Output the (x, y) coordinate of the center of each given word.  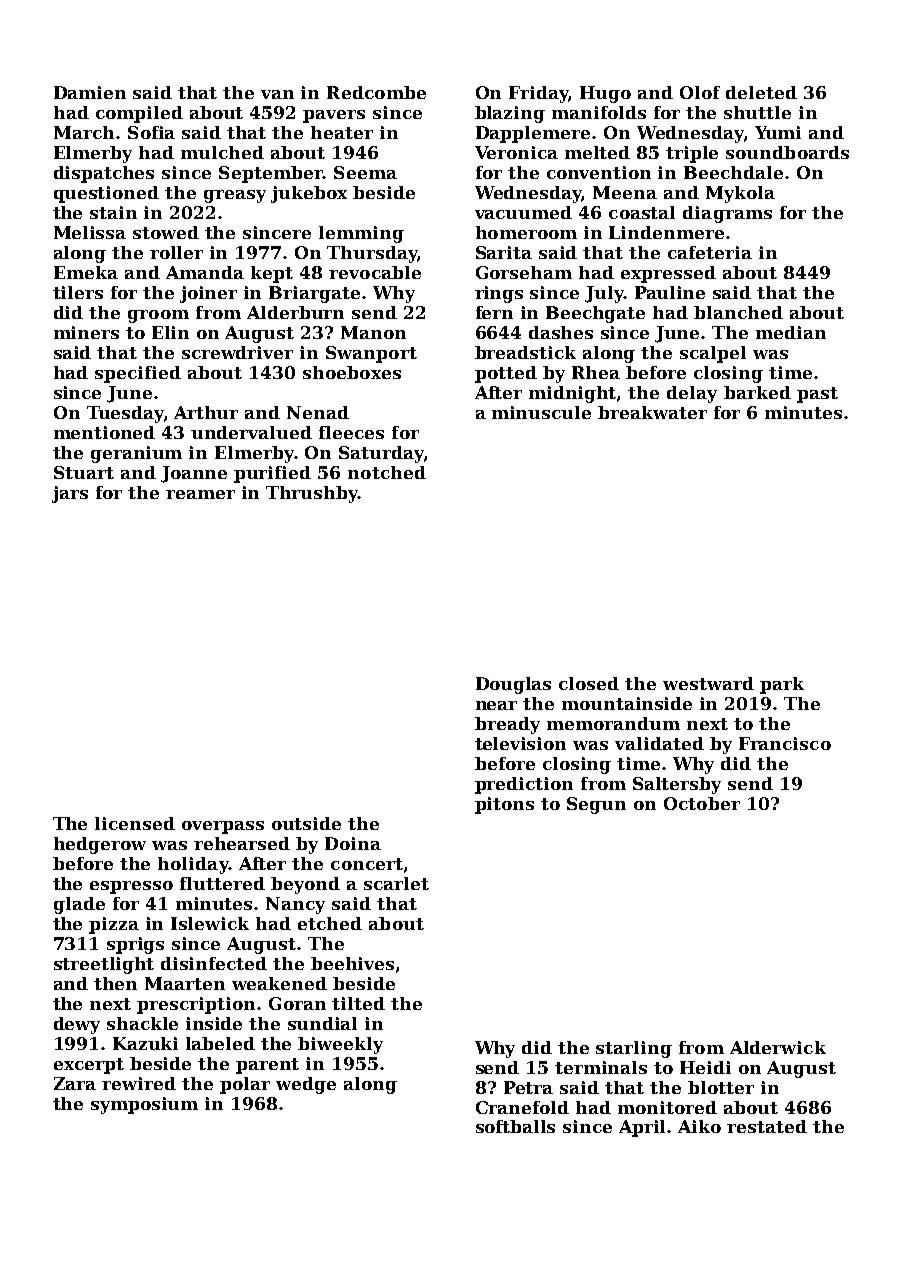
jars (70, 494)
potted (506, 374)
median (791, 332)
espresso (131, 887)
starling (634, 1049)
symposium (144, 1105)
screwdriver (237, 352)
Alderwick (778, 1047)
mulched (222, 152)
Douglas (513, 685)
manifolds (599, 112)
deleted (761, 92)
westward (708, 683)
